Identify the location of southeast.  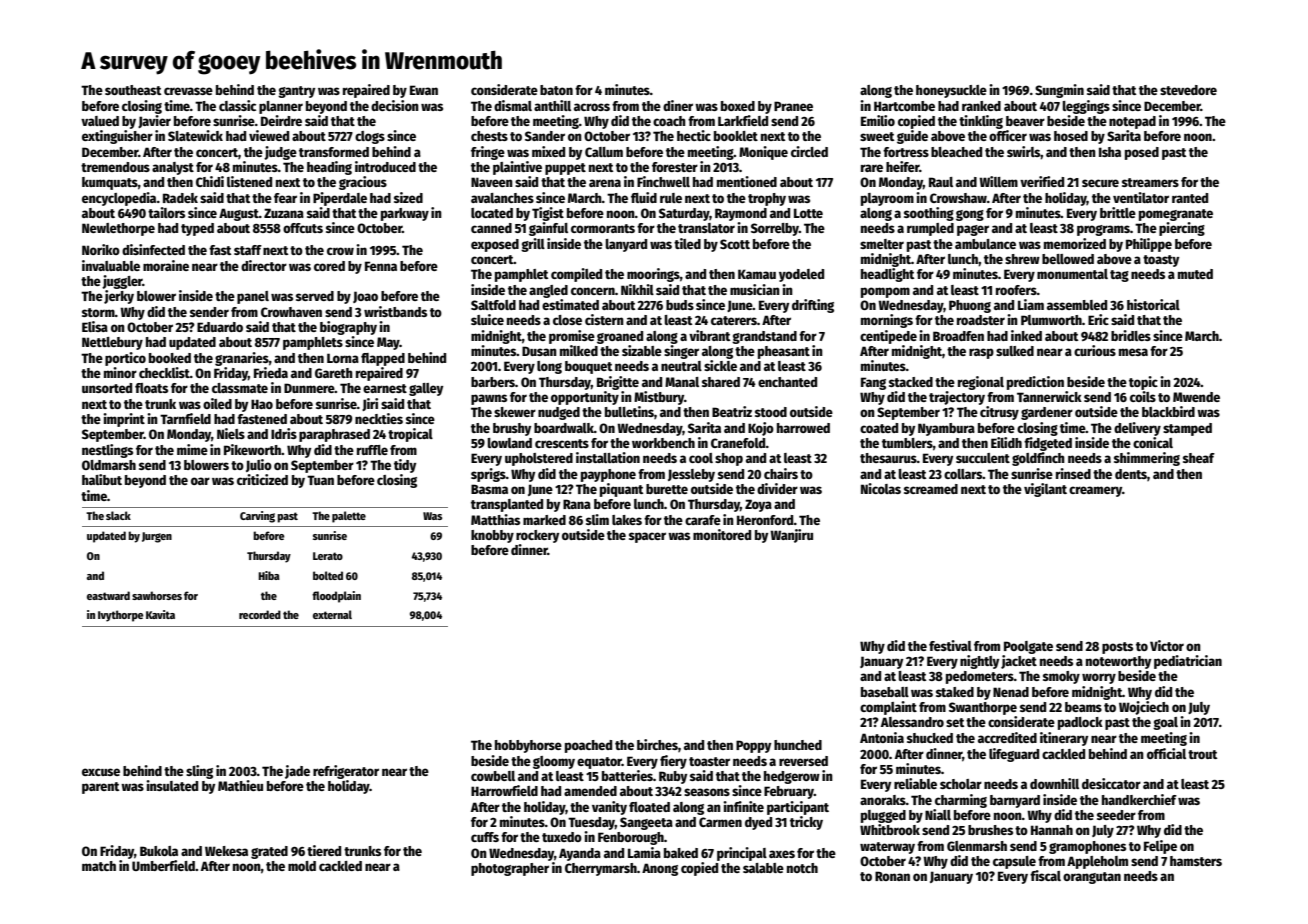
(133, 90).
